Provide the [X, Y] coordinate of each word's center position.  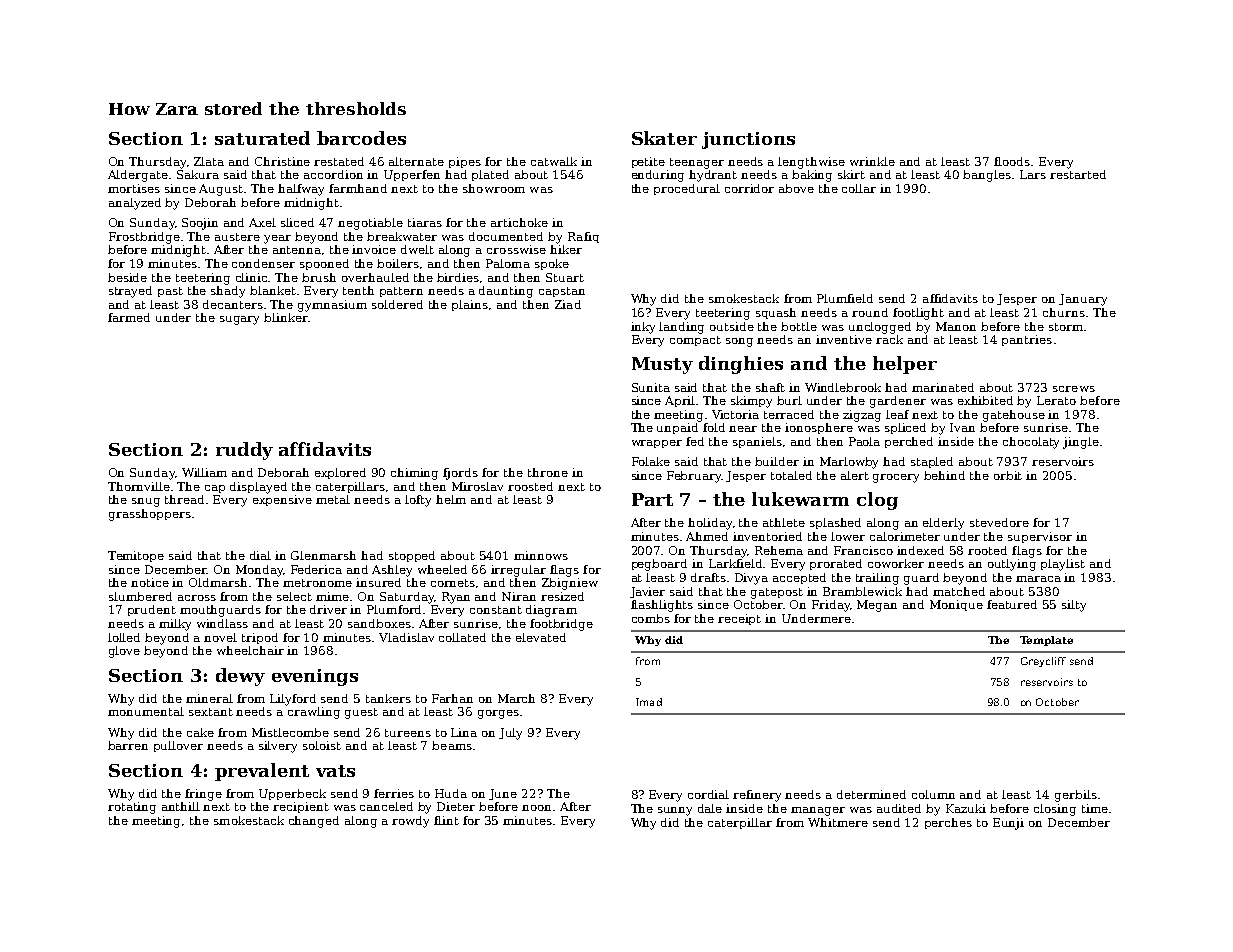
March [516, 698]
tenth [358, 290]
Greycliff [1043, 662]
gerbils [1076, 796]
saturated [262, 138]
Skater [664, 138]
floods [1012, 161]
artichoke [519, 222]
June [503, 794]
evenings [315, 677]
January [1083, 300]
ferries [394, 793]
